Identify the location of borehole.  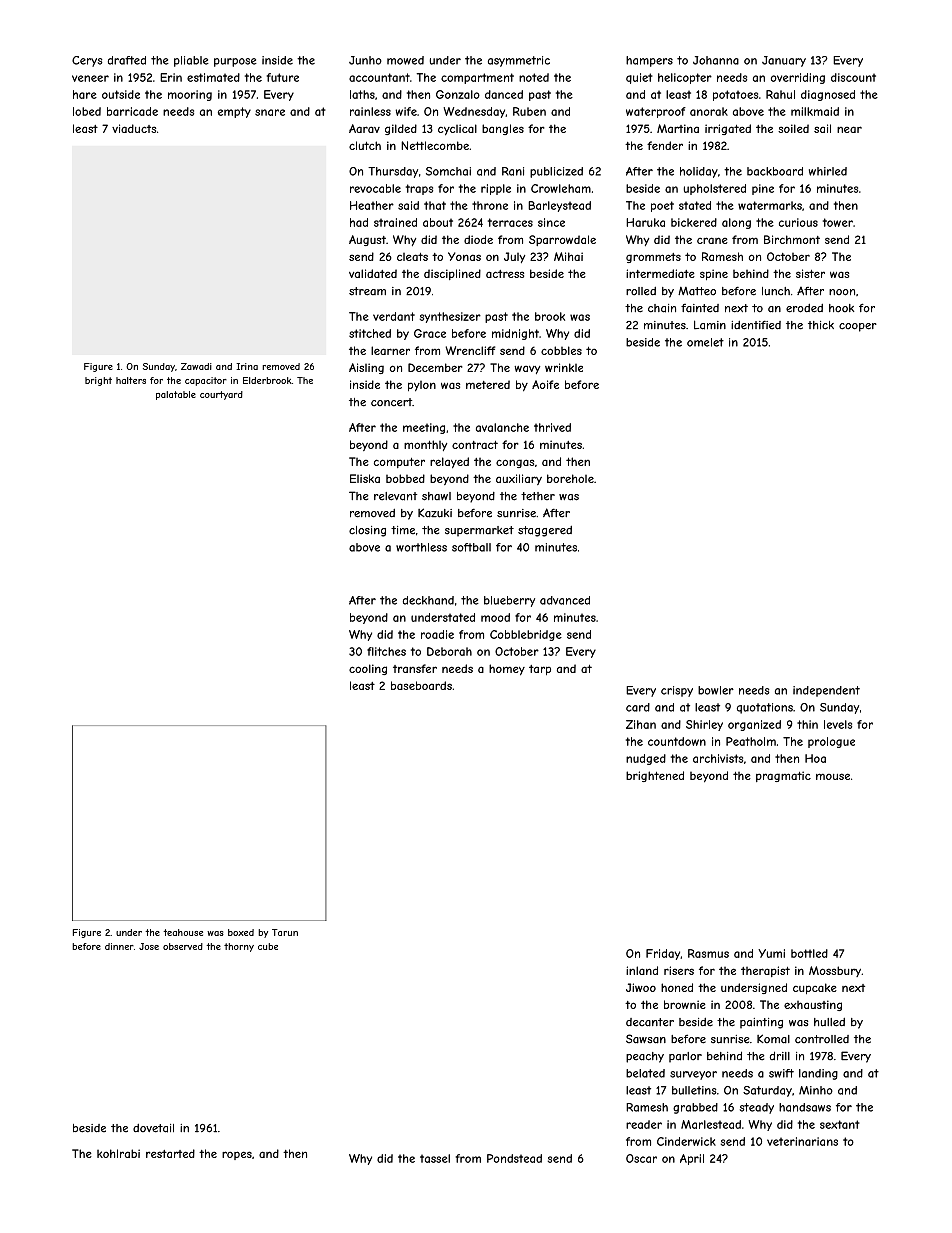
(570, 478).
